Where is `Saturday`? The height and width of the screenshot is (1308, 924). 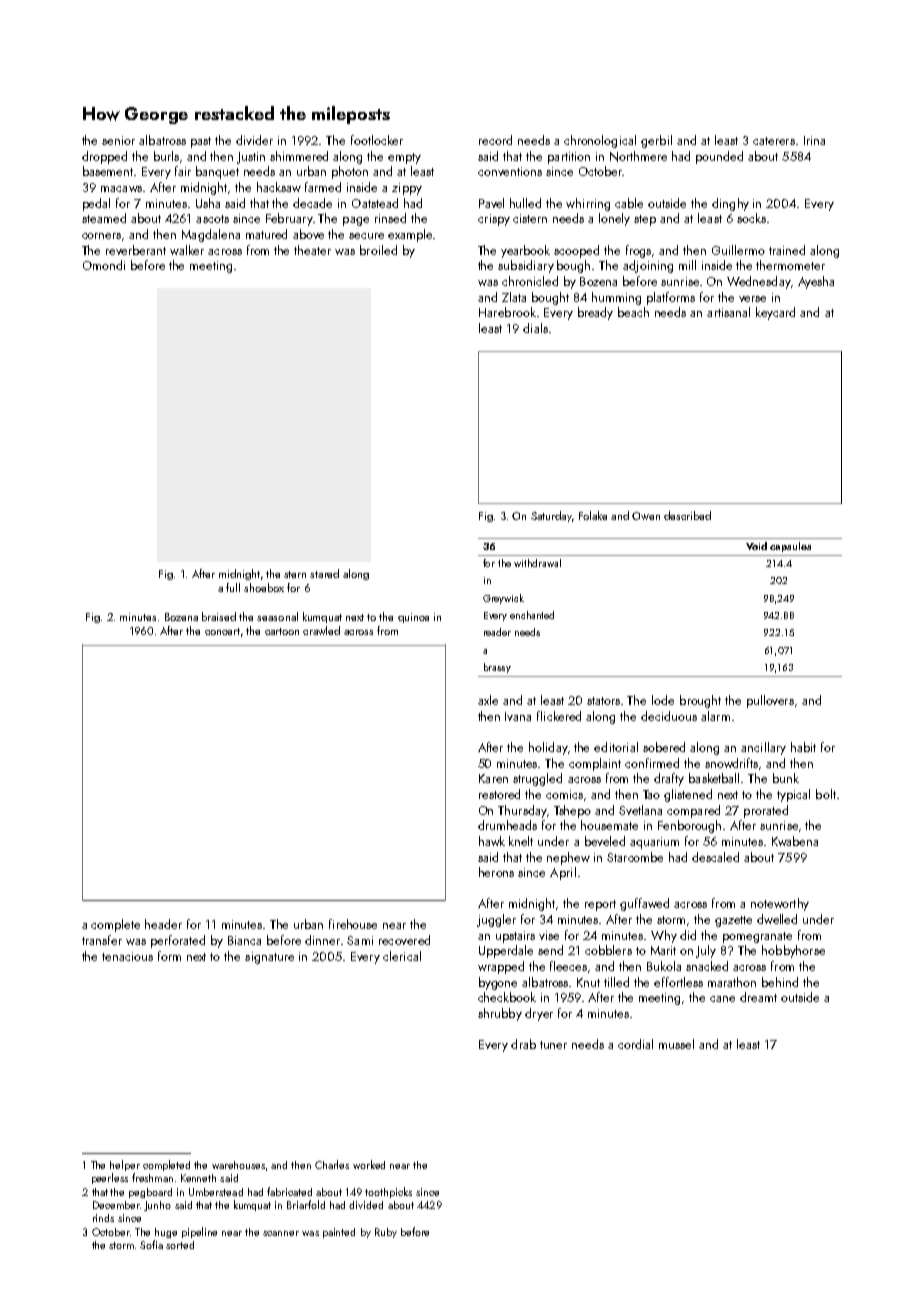 Saturday is located at coordinates (551, 516).
